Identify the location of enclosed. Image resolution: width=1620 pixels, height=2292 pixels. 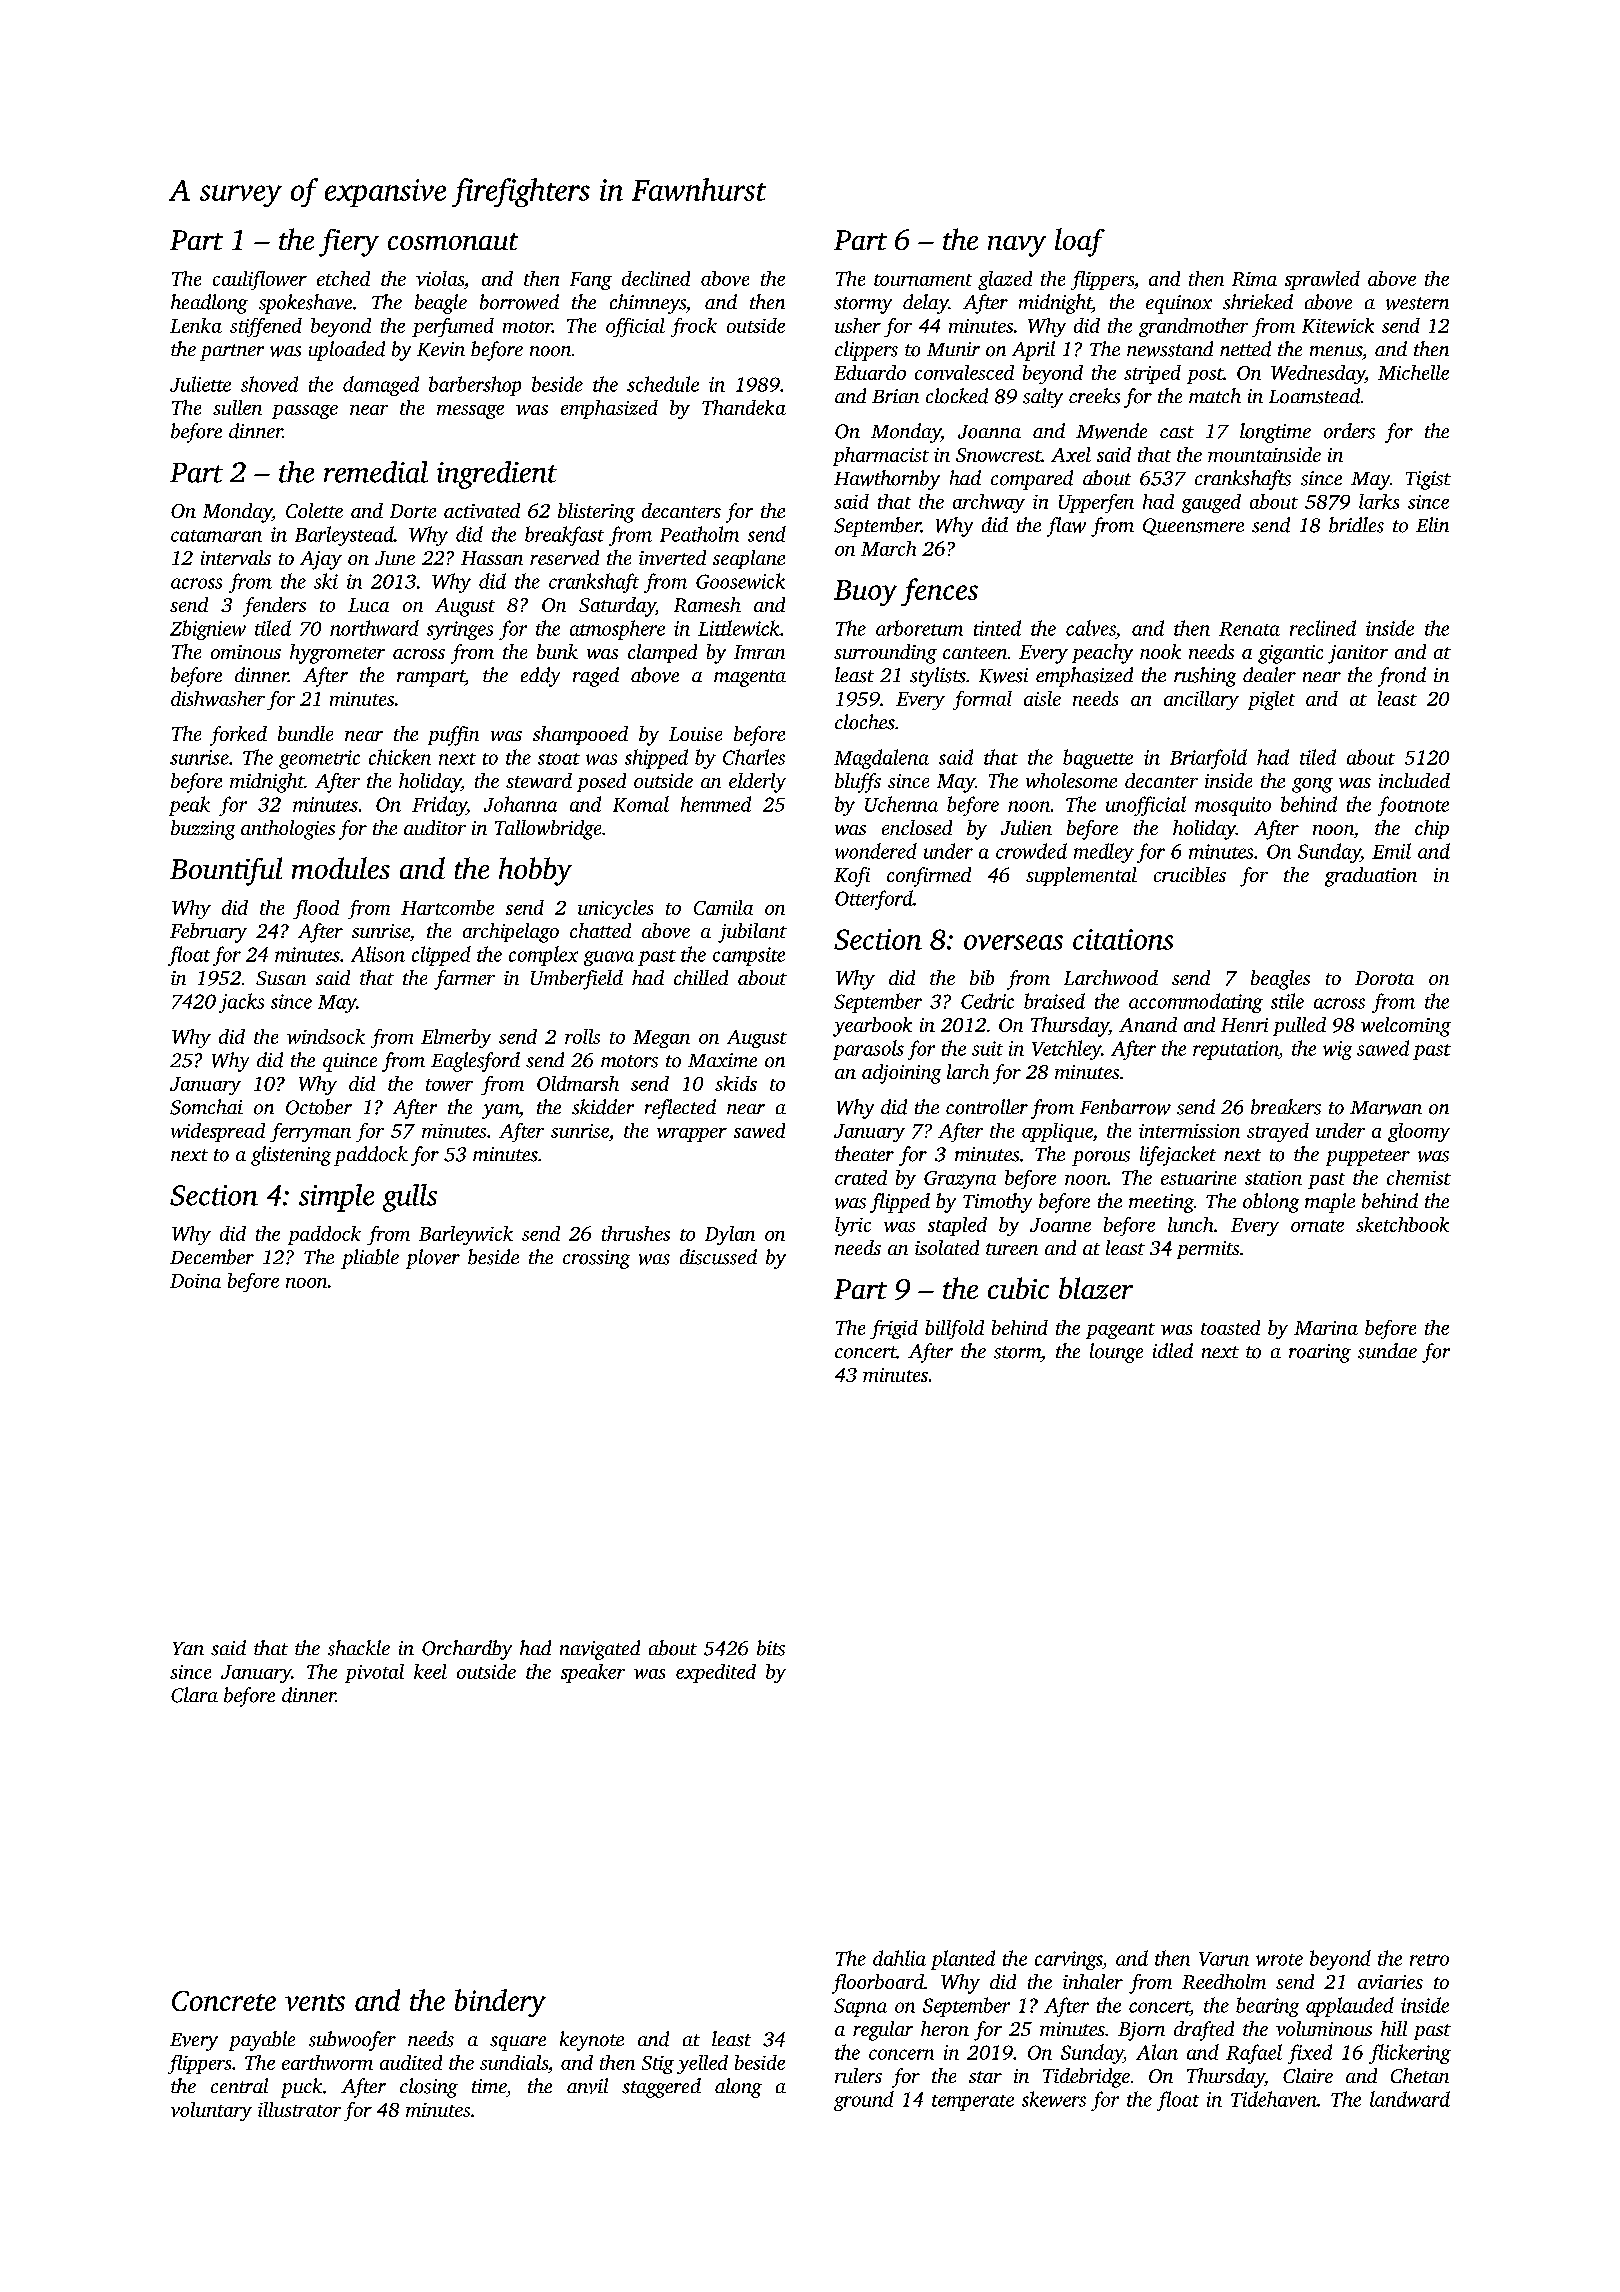
(917, 827).
